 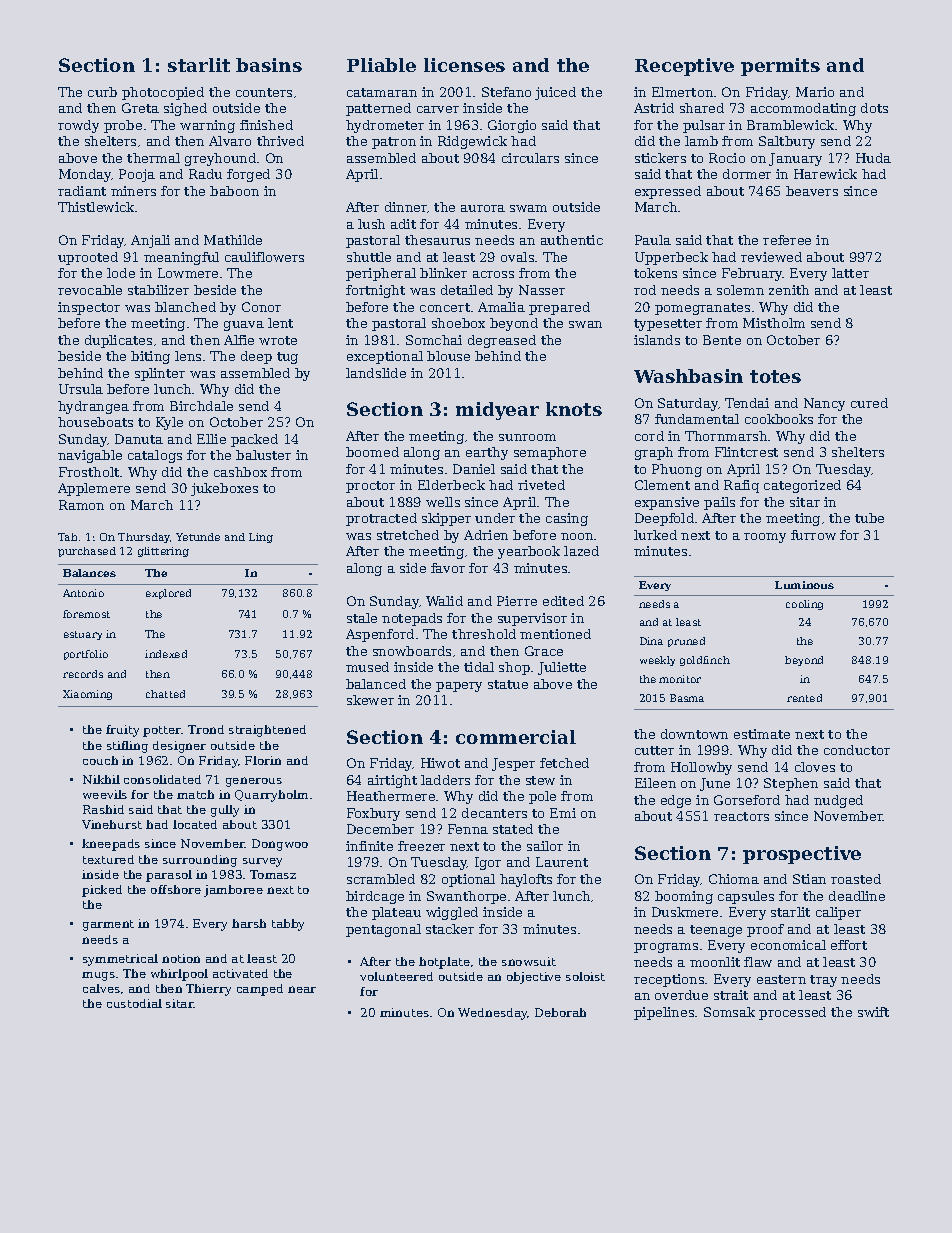 I want to click on Elderbeck, so click(x=451, y=485).
